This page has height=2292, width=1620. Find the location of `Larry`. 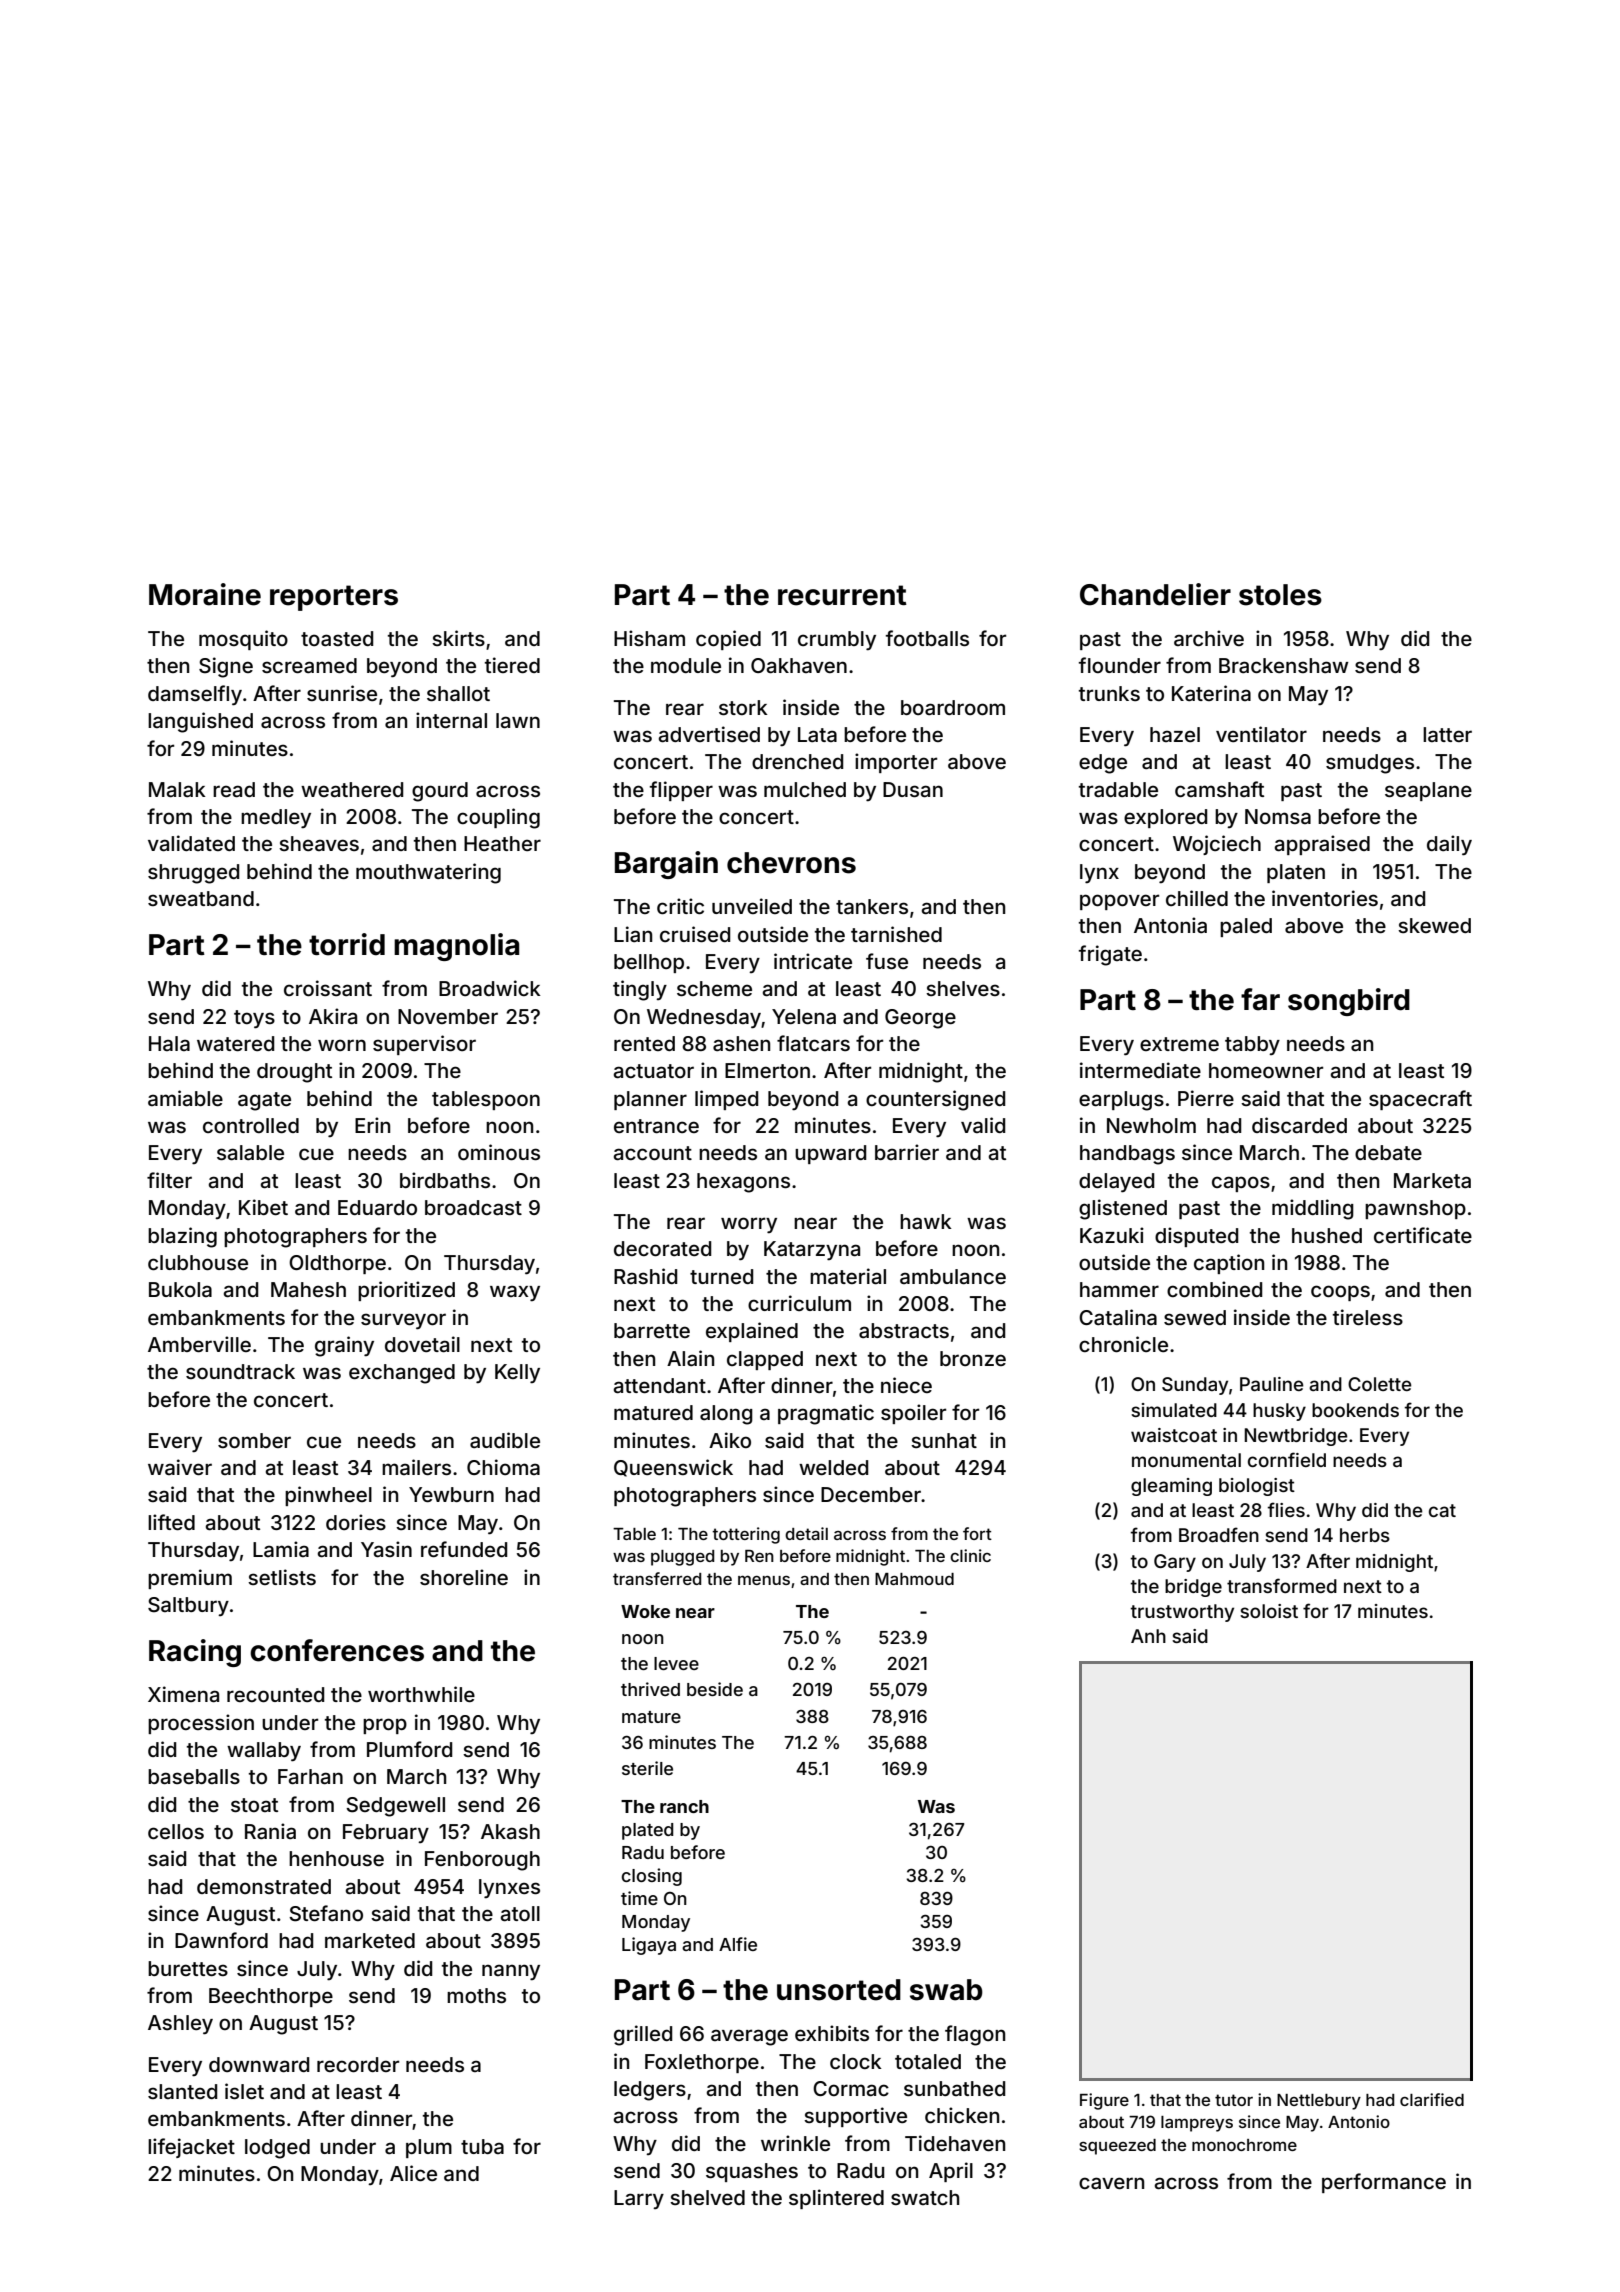

Larry is located at coordinates (639, 2199).
